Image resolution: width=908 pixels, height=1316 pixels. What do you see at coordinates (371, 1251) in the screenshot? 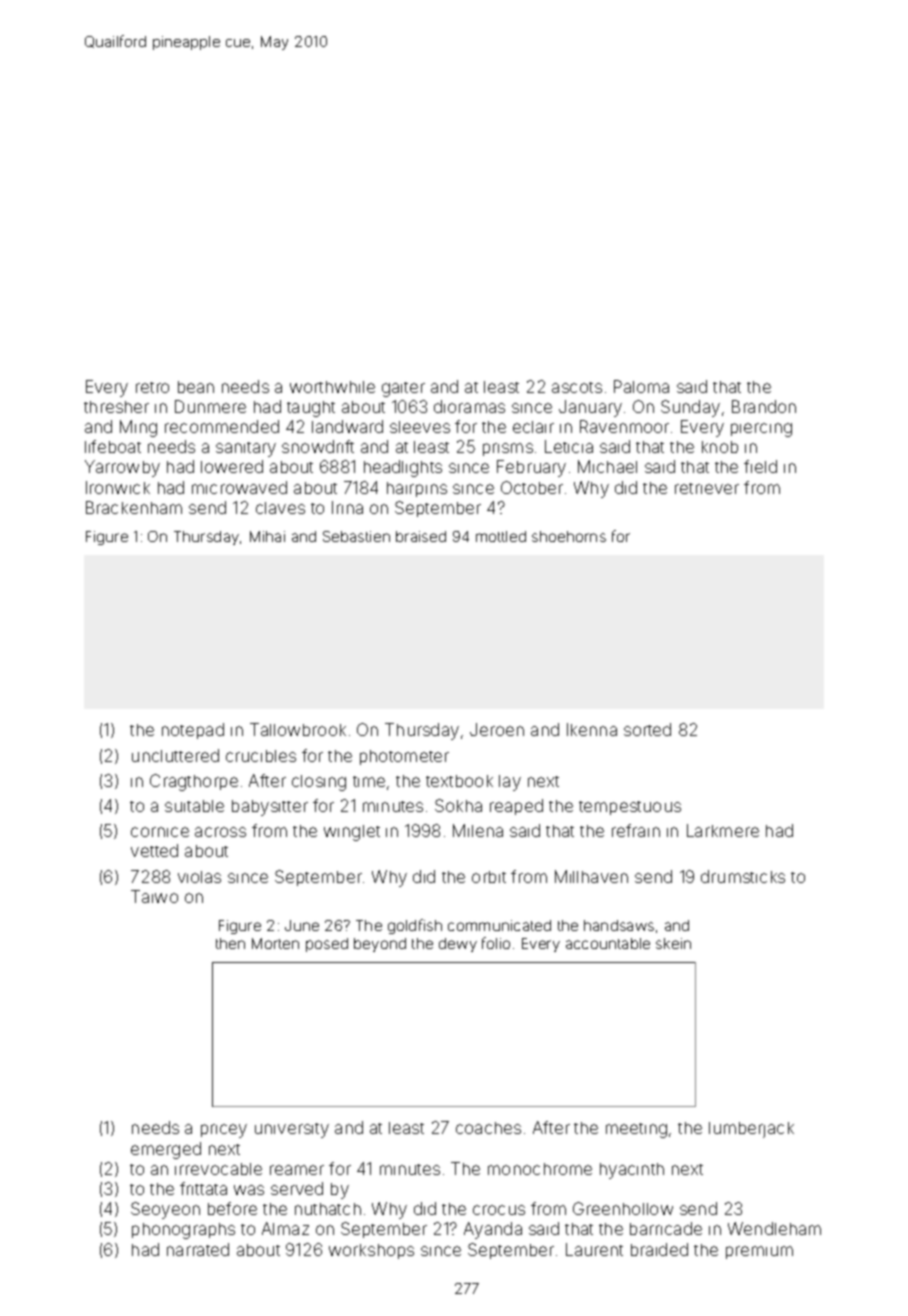
I see `workshops` at bounding box center [371, 1251].
